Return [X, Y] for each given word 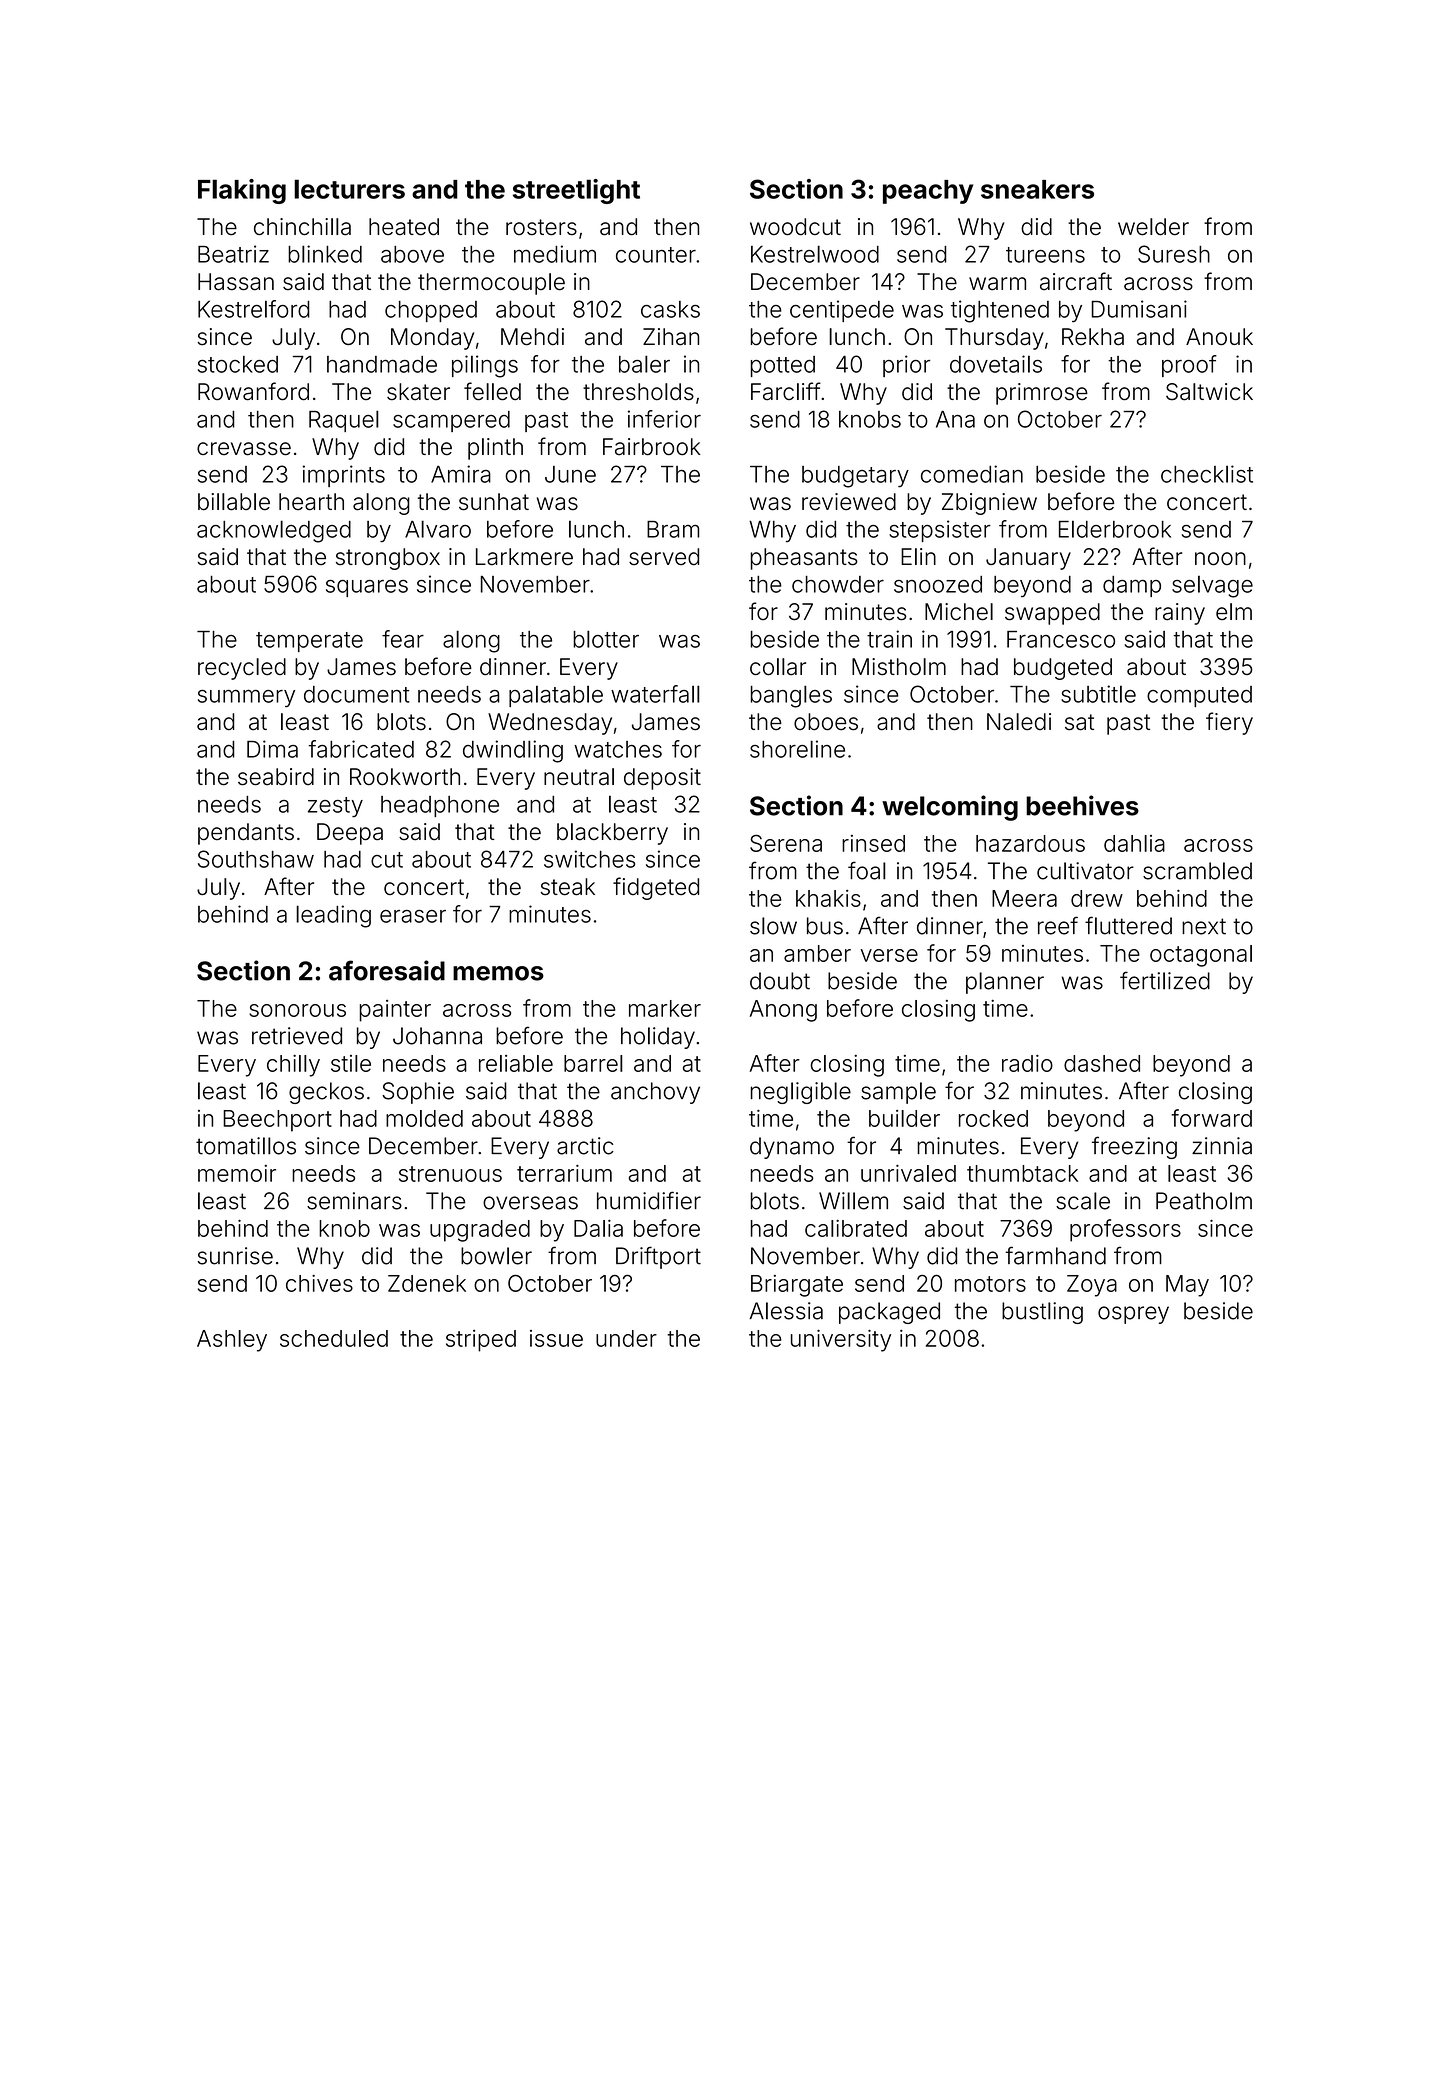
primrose [1042, 394]
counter [656, 255]
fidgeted [656, 888]
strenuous [450, 1174]
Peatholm [1204, 1201]
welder [1153, 227]
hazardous [1030, 843]
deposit [662, 779]
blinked [325, 254]
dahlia [1134, 843]
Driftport [658, 1257]
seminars [354, 1201]
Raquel [344, 421]
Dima [272, 749]
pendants [246, 834]
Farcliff [786, 391]
